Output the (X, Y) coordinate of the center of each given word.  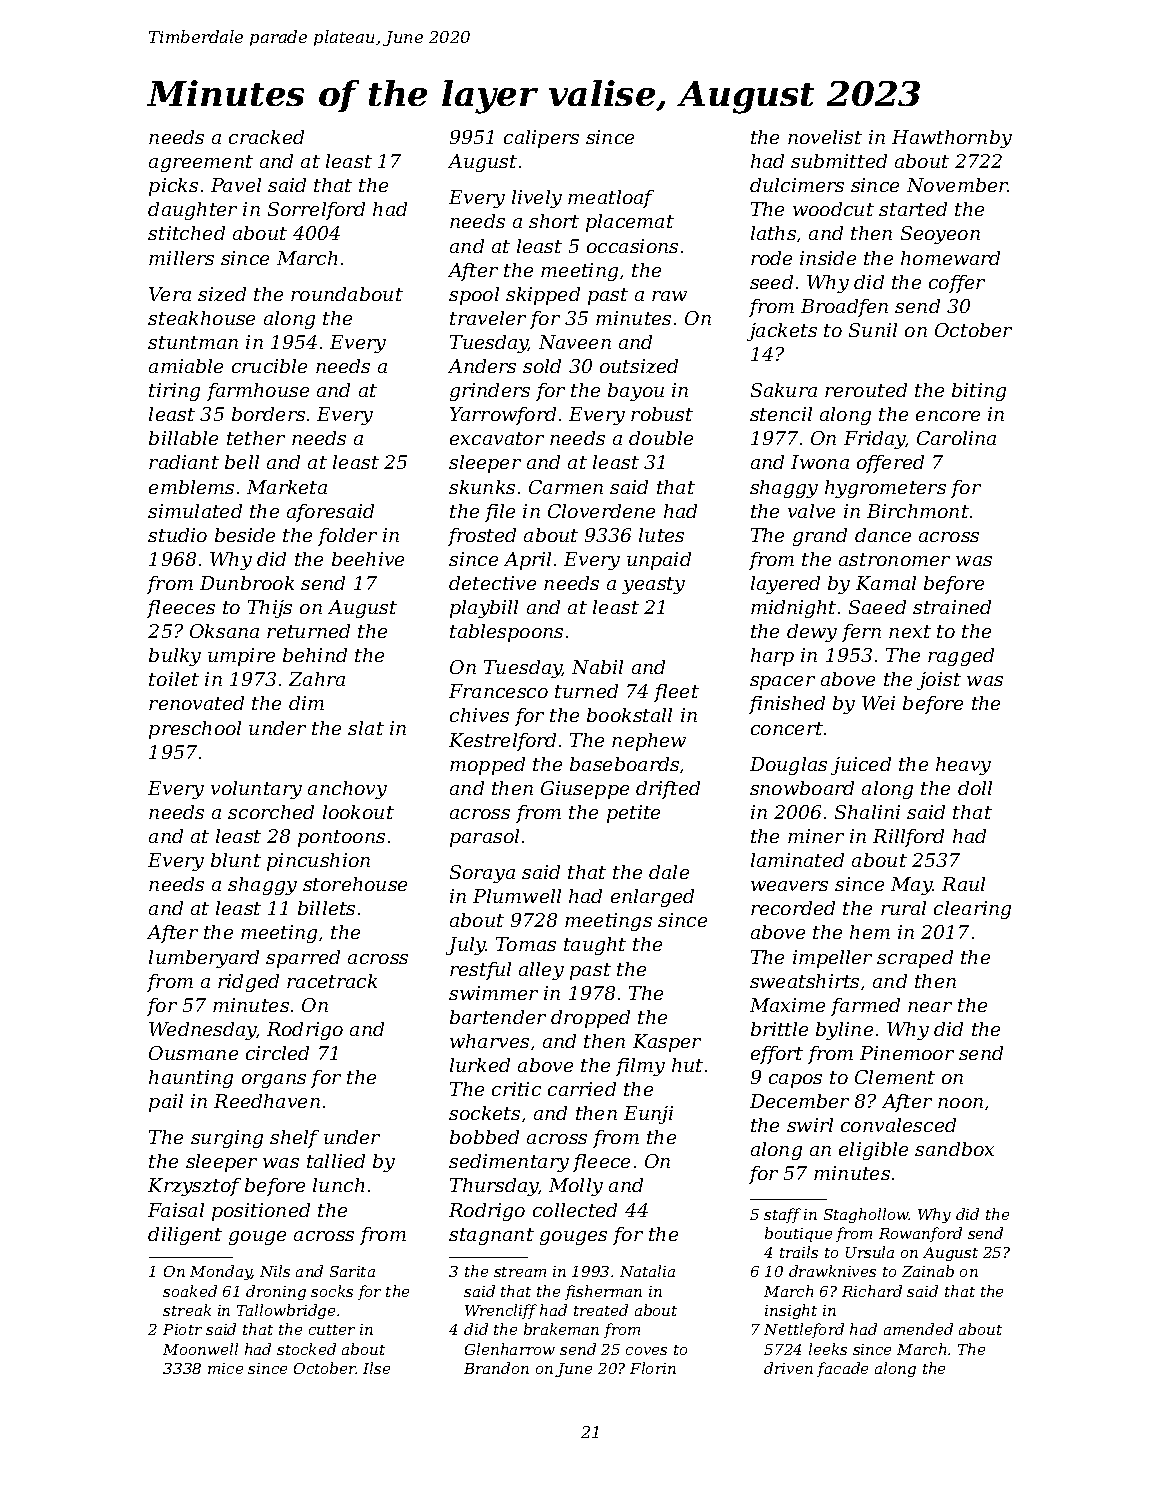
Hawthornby (952, 139)
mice (225, 1368)
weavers (789, 886)
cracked (266, 137)
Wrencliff (501, 1311)
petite (633, 814)
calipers (541, 139)
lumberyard (204, 959)
